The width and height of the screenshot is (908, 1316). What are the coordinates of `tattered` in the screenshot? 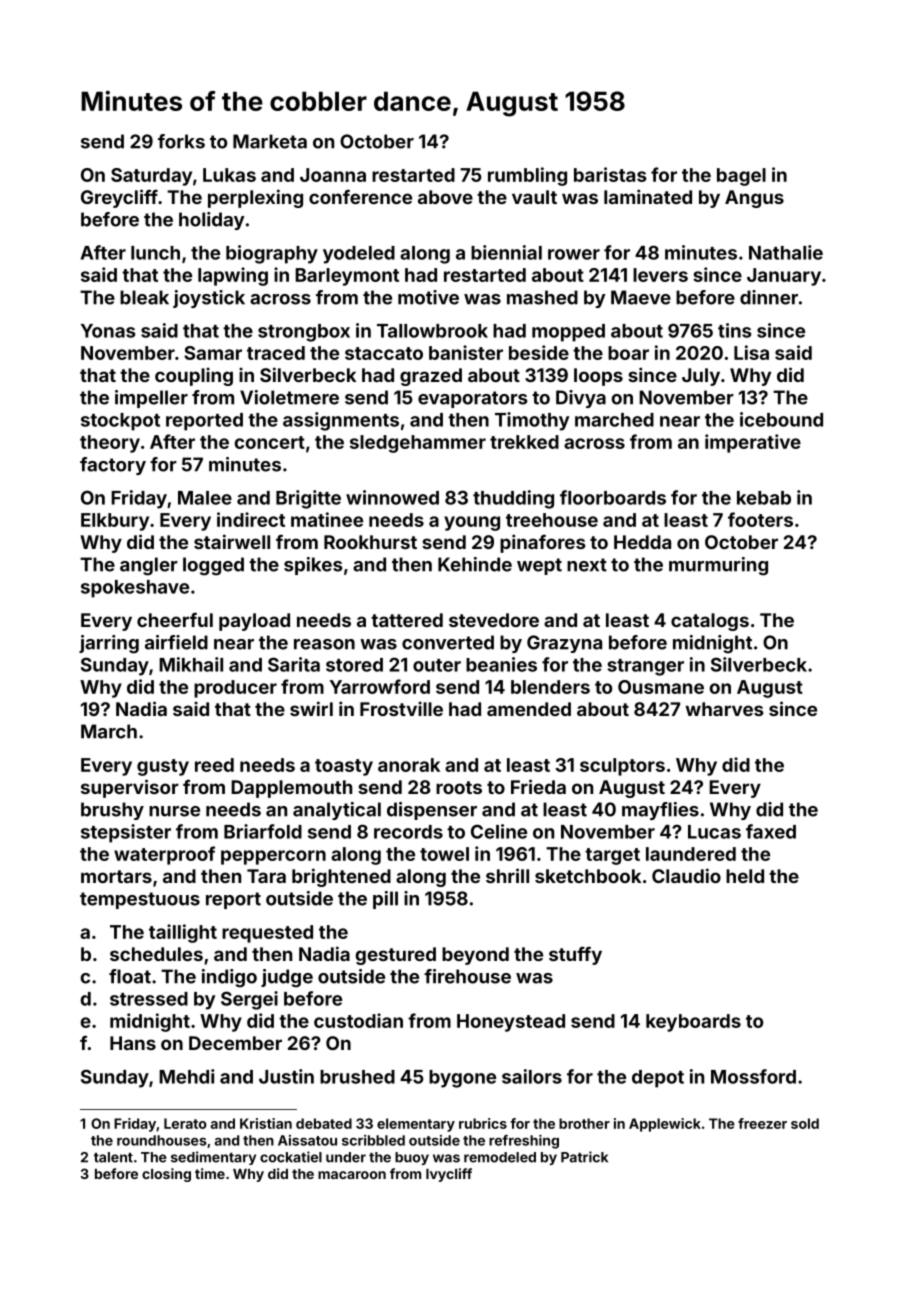 It's located at (407, 620).
